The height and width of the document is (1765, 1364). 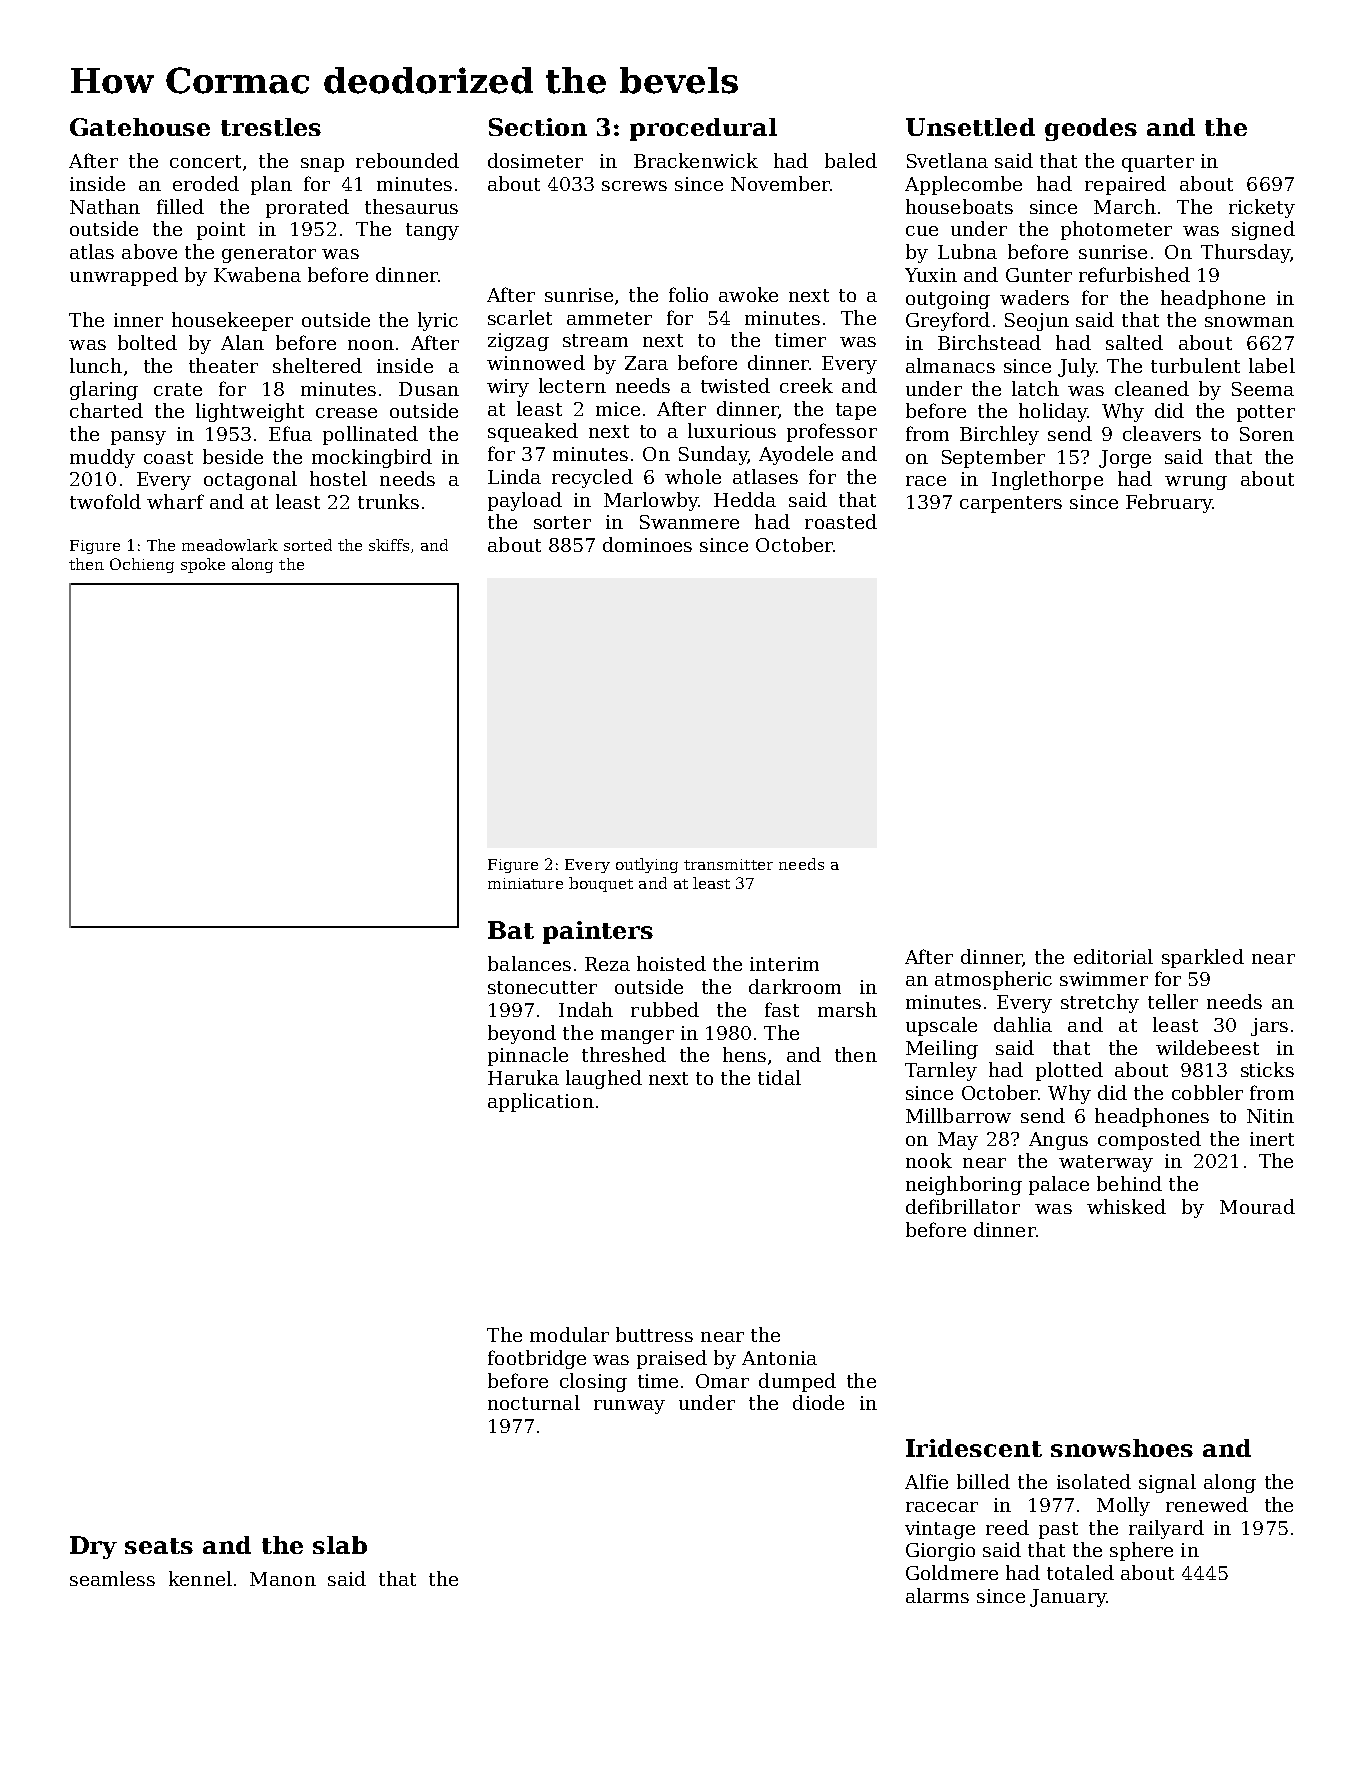 What do you see at coordinates (1162, 433) in the document?
I see `cleavers` at bounding box center [1162, 433].
